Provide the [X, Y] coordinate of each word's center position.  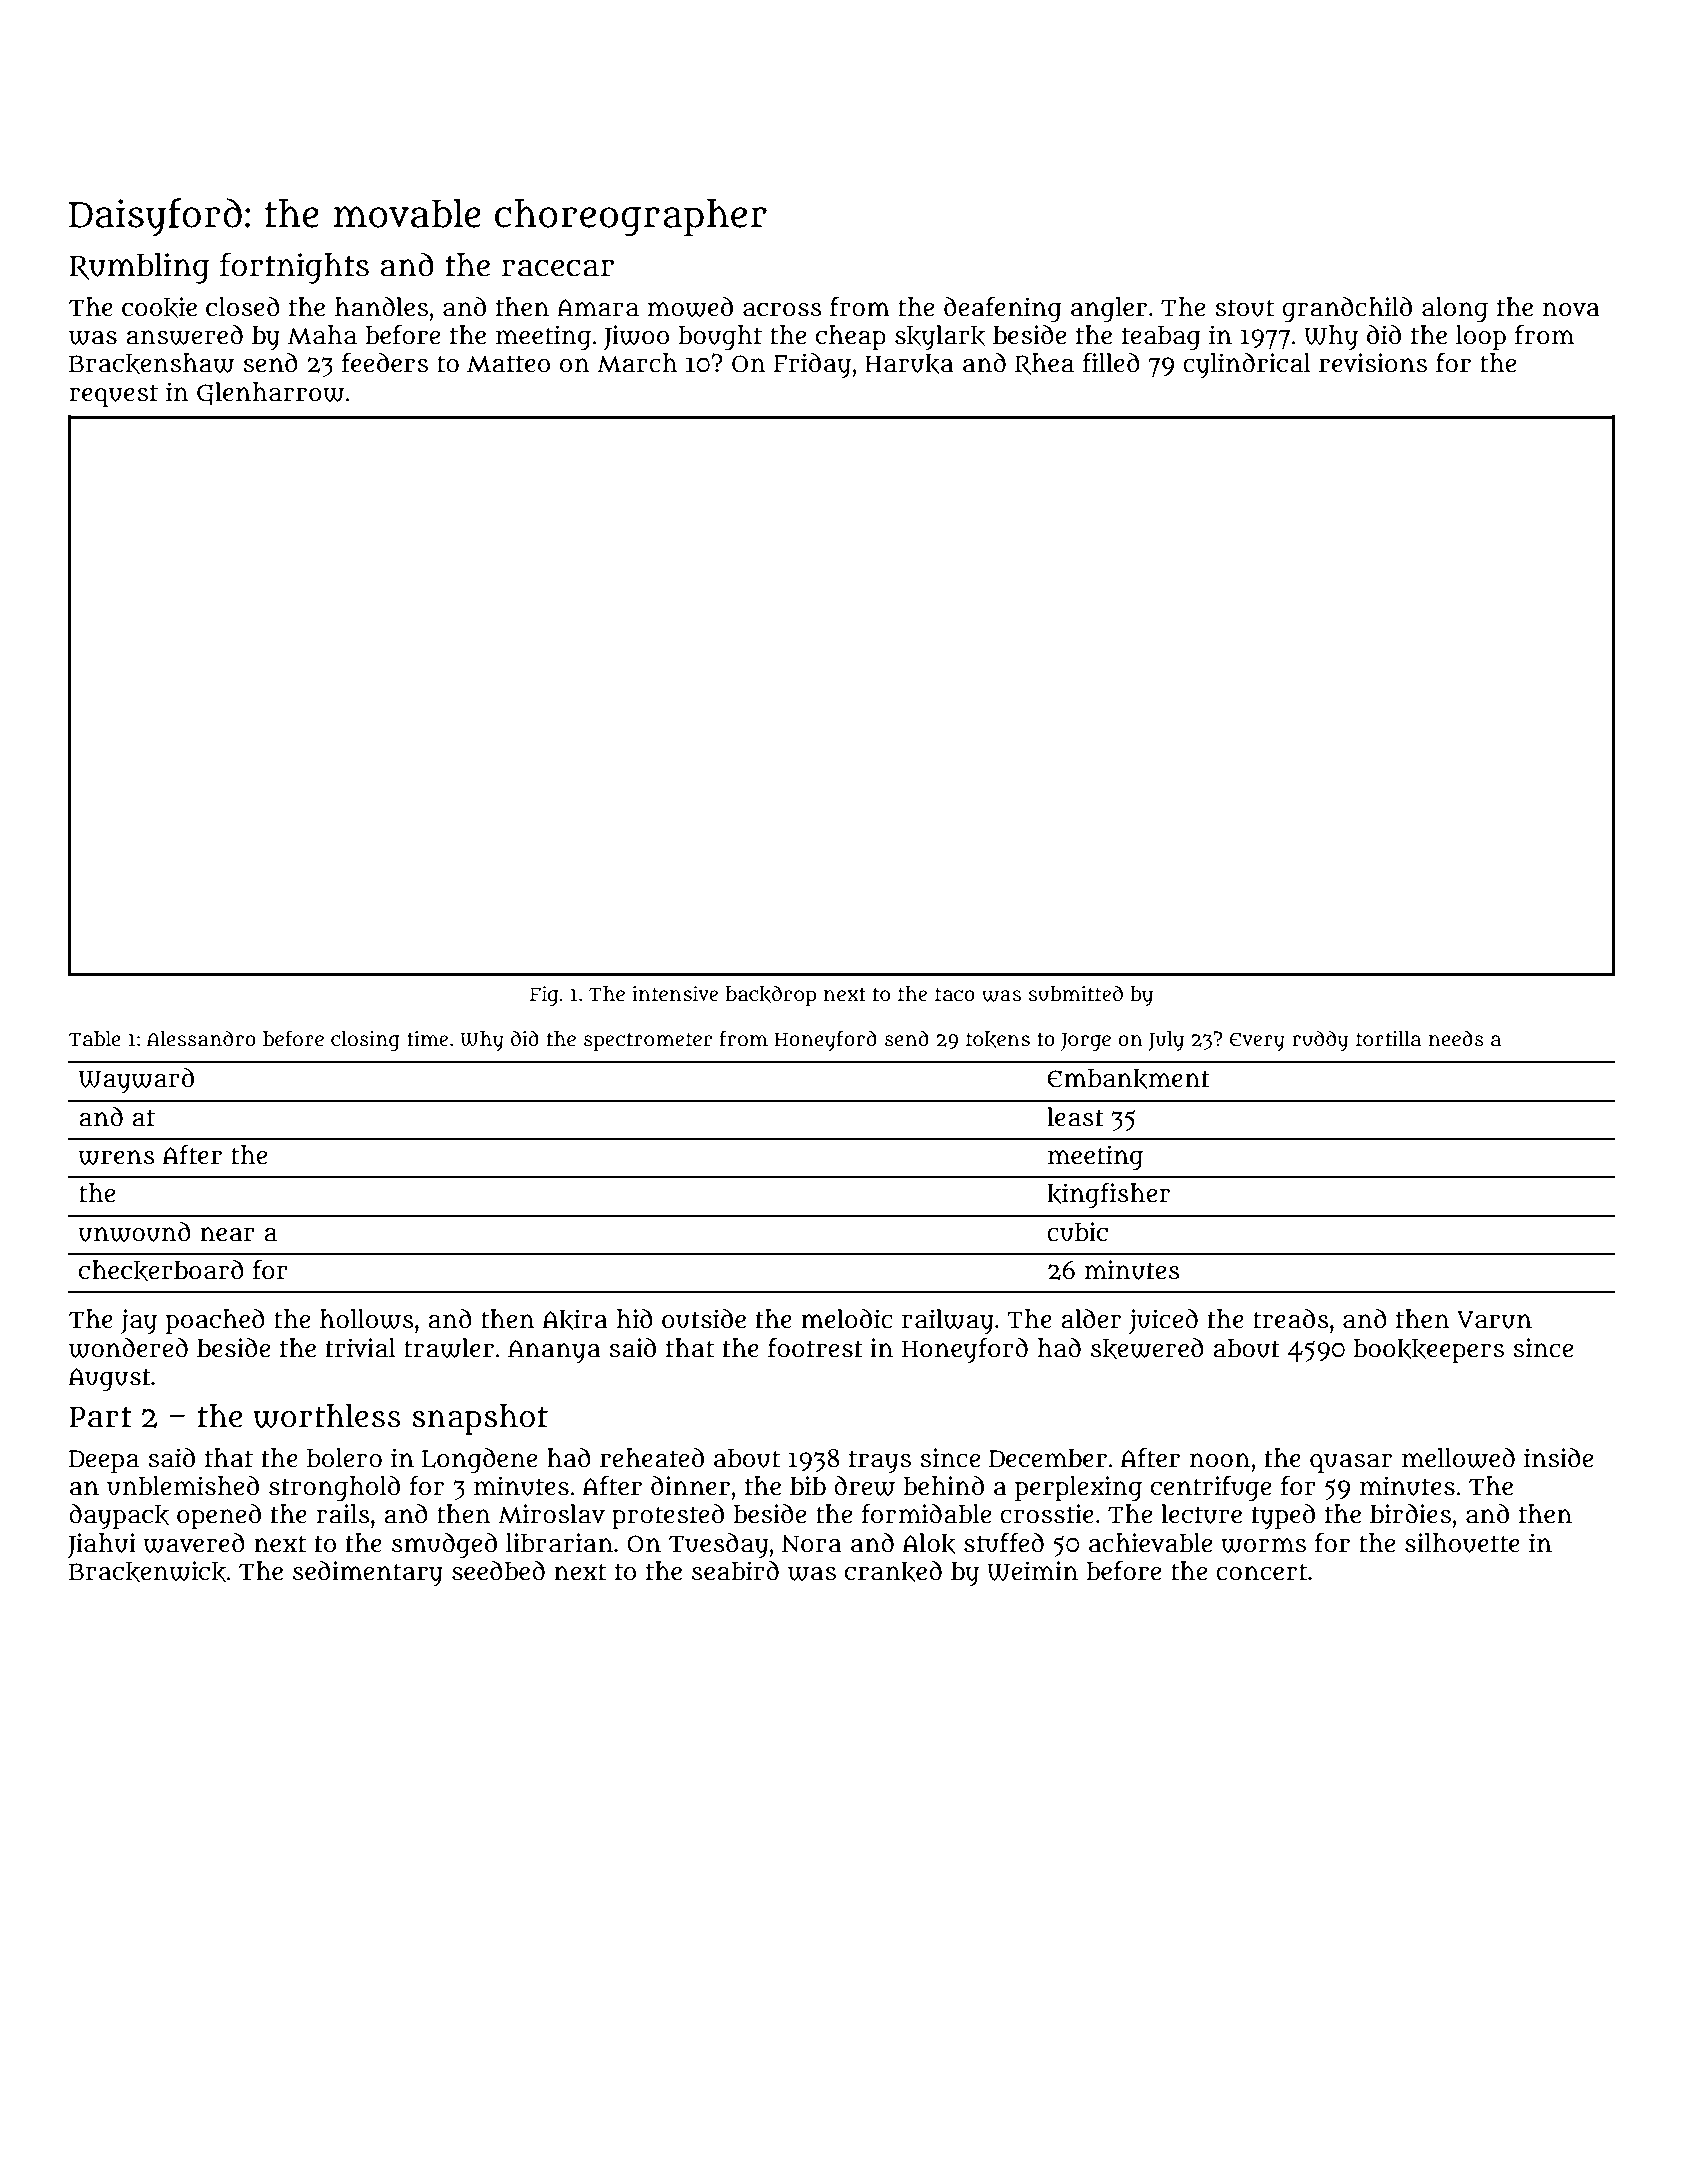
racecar [558, 268]
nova [1571, 309]
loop [1481, 337]
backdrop [771, 995]
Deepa [104, 1461]
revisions [1373, 363]
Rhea [1044, 364]
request [113, 395]
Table [95, 1039]
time [427, 1039]
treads [1291, 1319]
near [227, 1234]
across [782, 309]
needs [1456, 1038]
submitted [1076, 993]
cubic [1077, 1232]
